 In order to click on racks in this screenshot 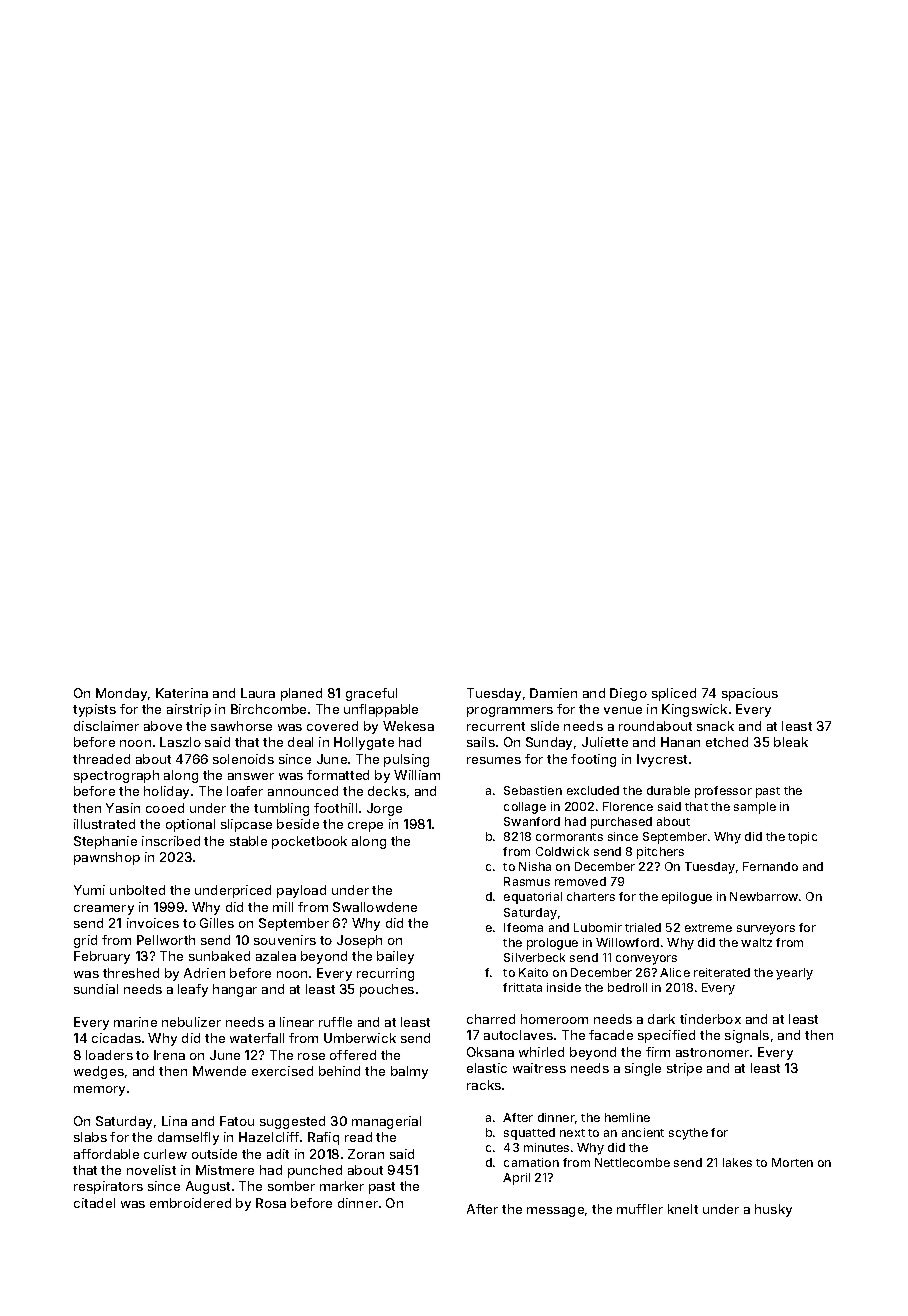, I will do `click(484, 1085)`.
